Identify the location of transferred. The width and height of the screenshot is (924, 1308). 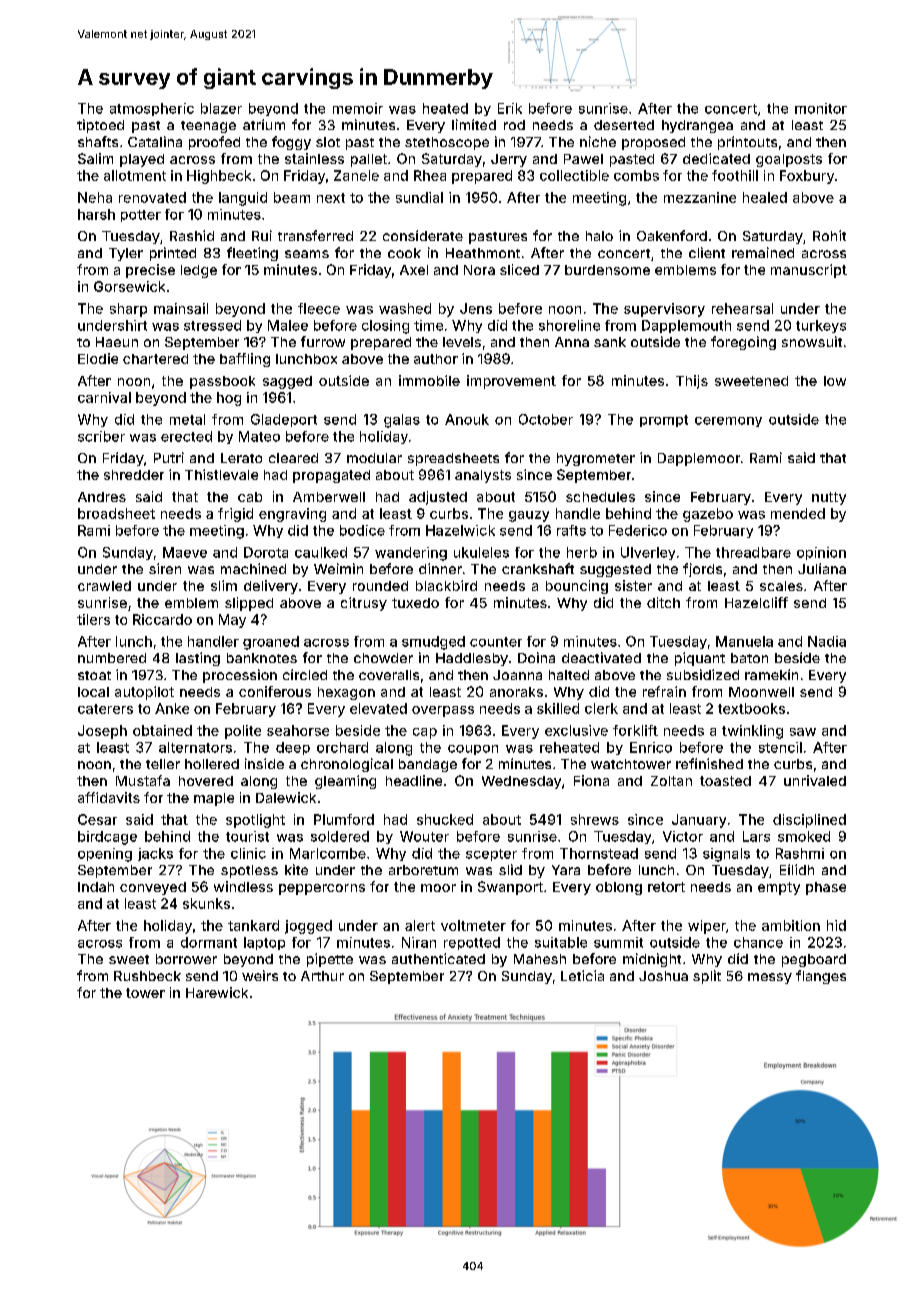
(315, 235).
